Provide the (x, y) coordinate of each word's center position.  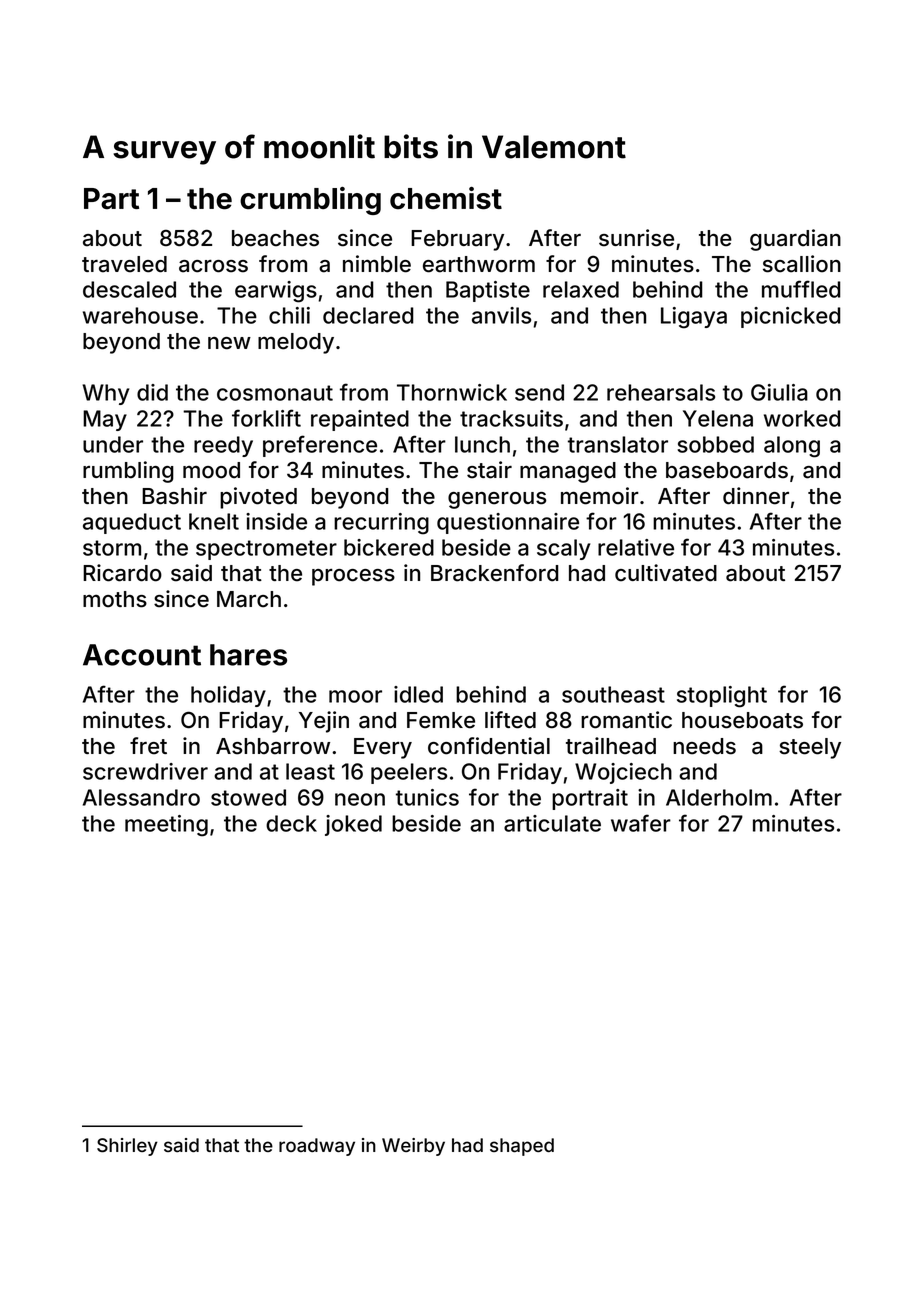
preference (320, 446)
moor (355, 696)
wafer (641, 823)
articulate (552, 823)
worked (802, 418)
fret (148, 746)
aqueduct (132, 523)
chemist (446, 198)
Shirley (127, 1147)
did (152, 392)
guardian (795, 240)
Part (111, 199)
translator (618, 444)
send (539, 392)
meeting (166, 826)
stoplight (722, 697)
